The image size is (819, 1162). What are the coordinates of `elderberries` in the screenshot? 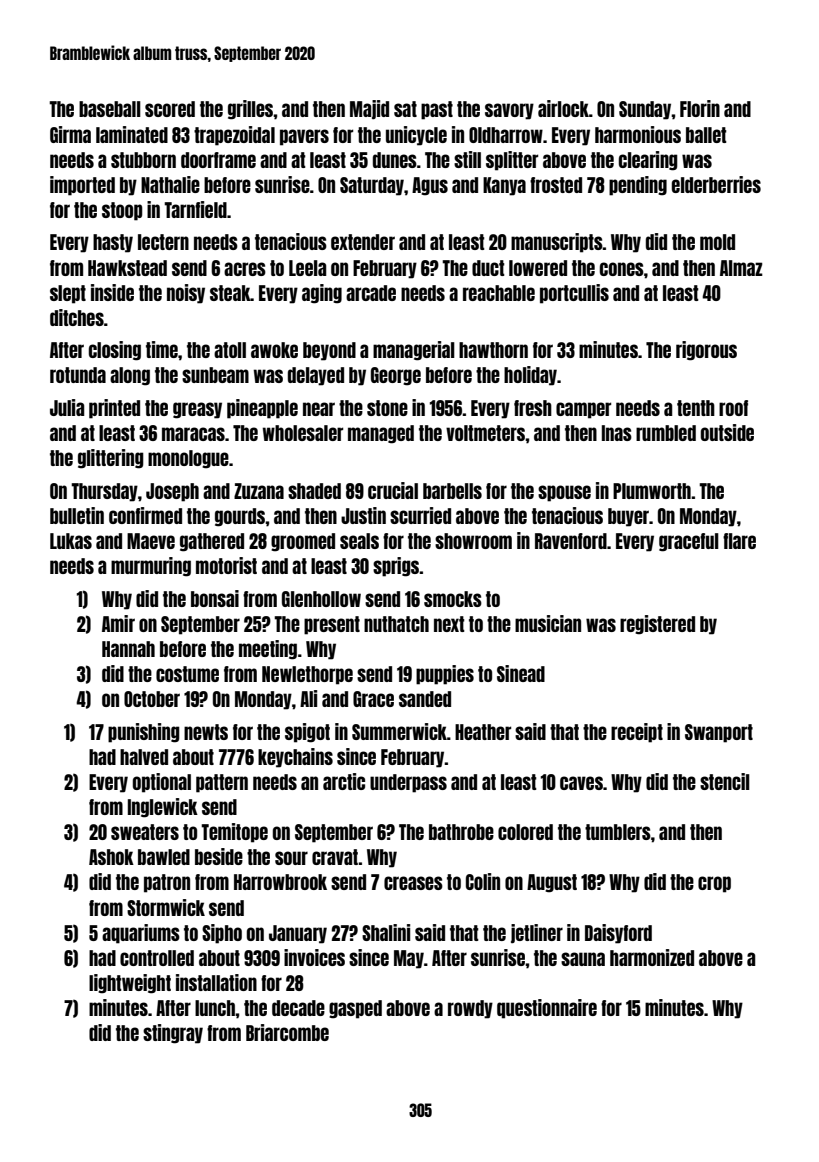 It's located at (716, 184).
